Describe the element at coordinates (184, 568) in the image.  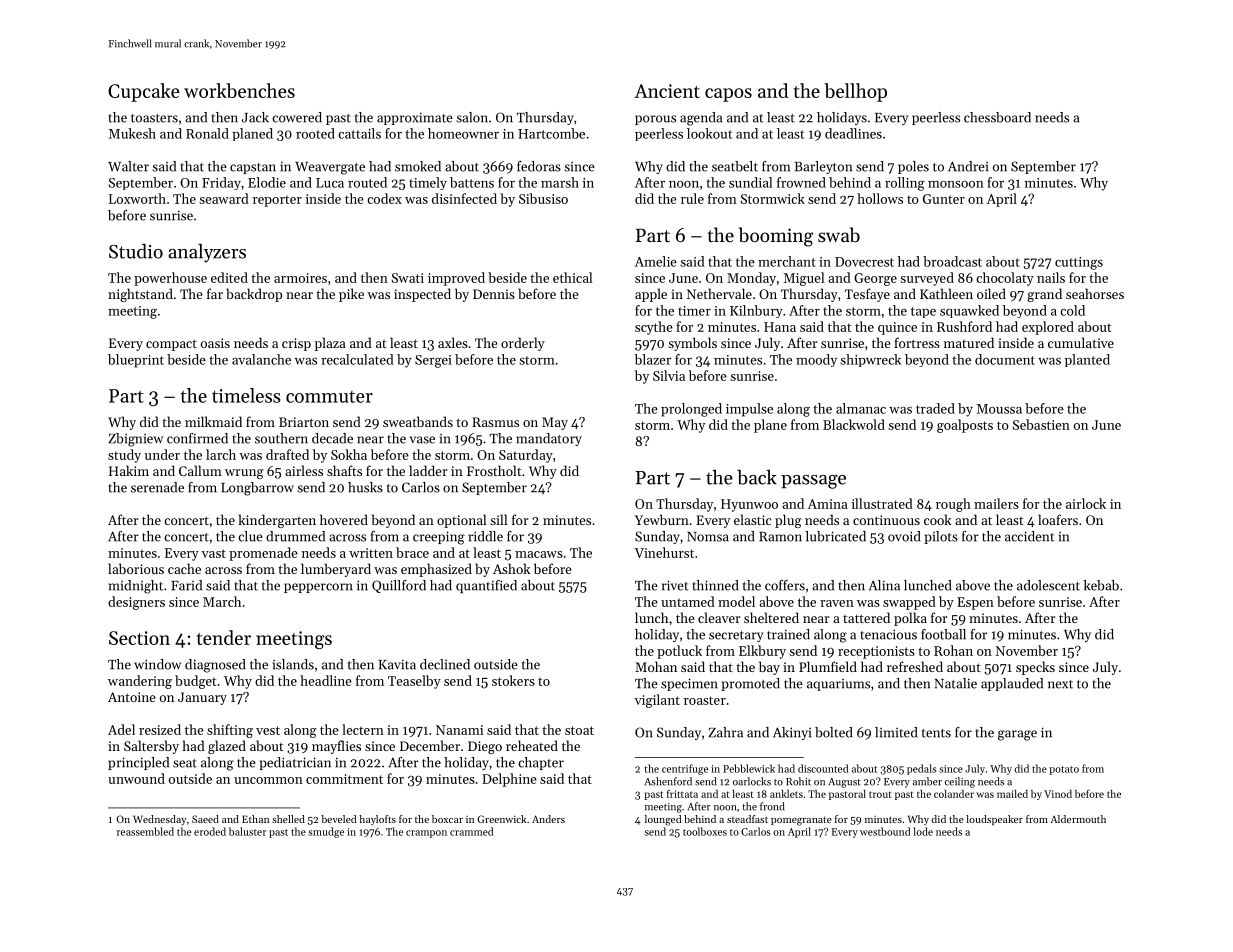
I see `cache` at that location.
